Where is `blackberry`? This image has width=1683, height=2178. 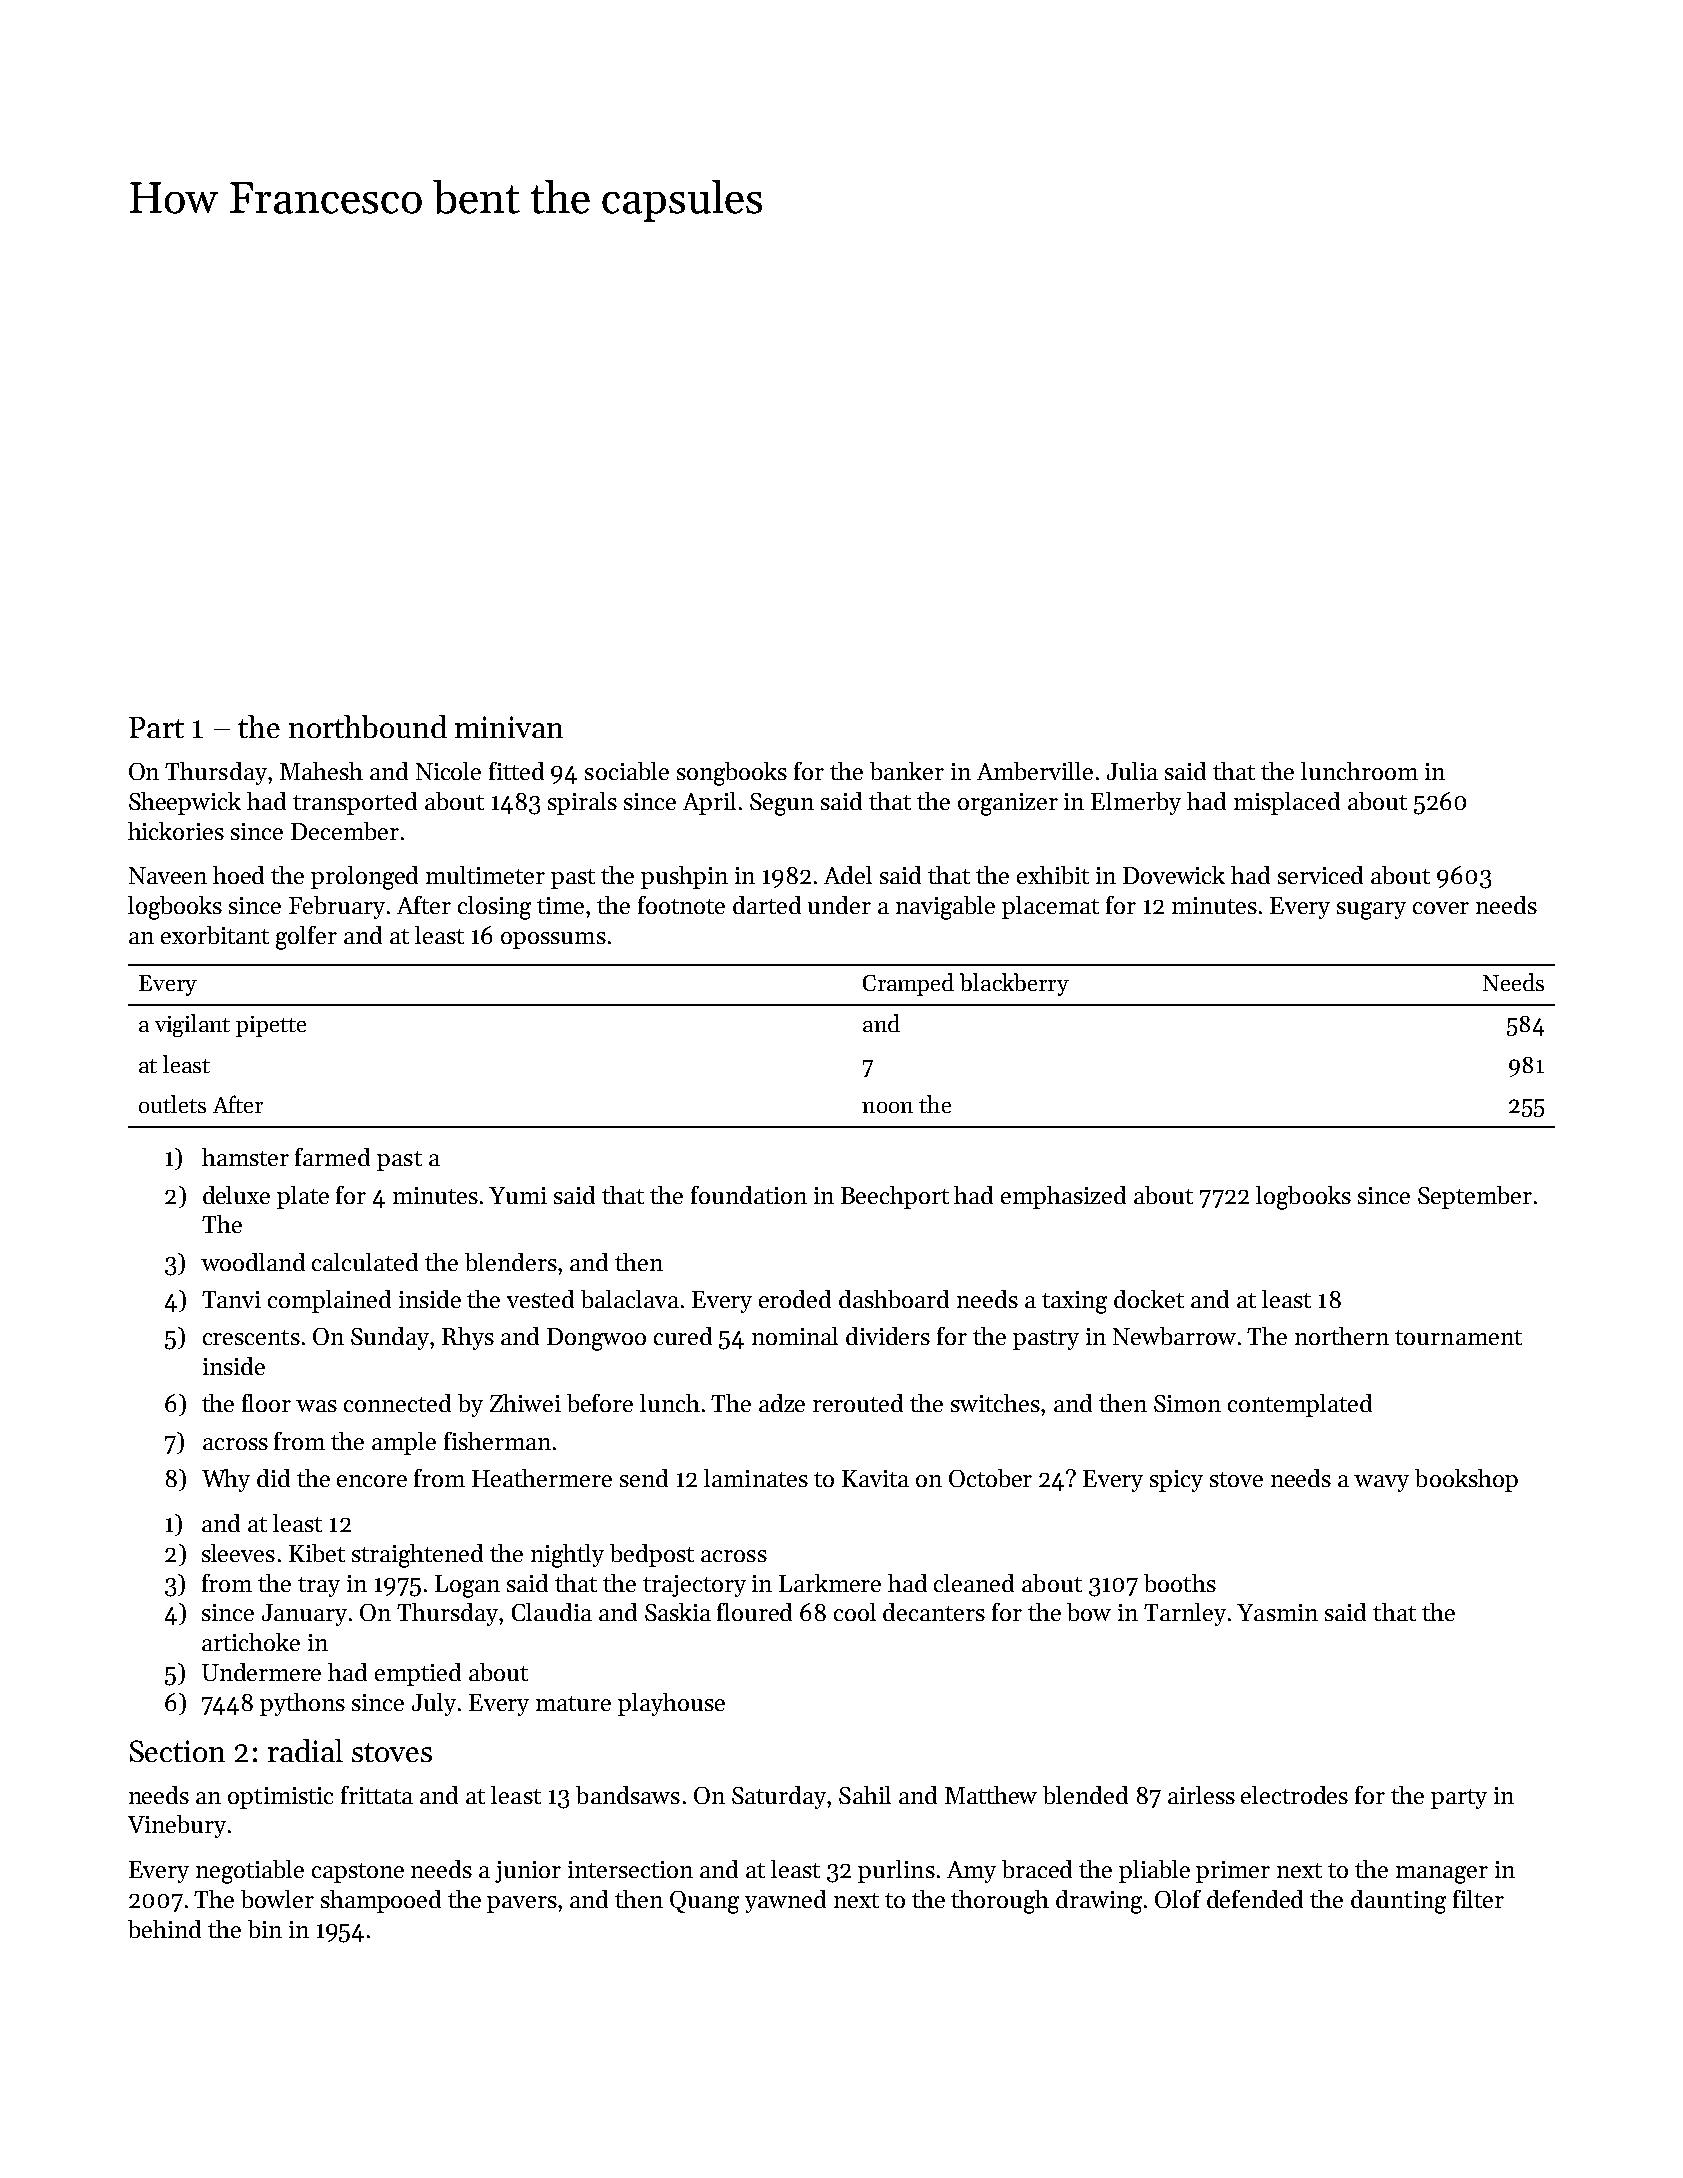
blackberry is located at coordinates (1014, 984).
